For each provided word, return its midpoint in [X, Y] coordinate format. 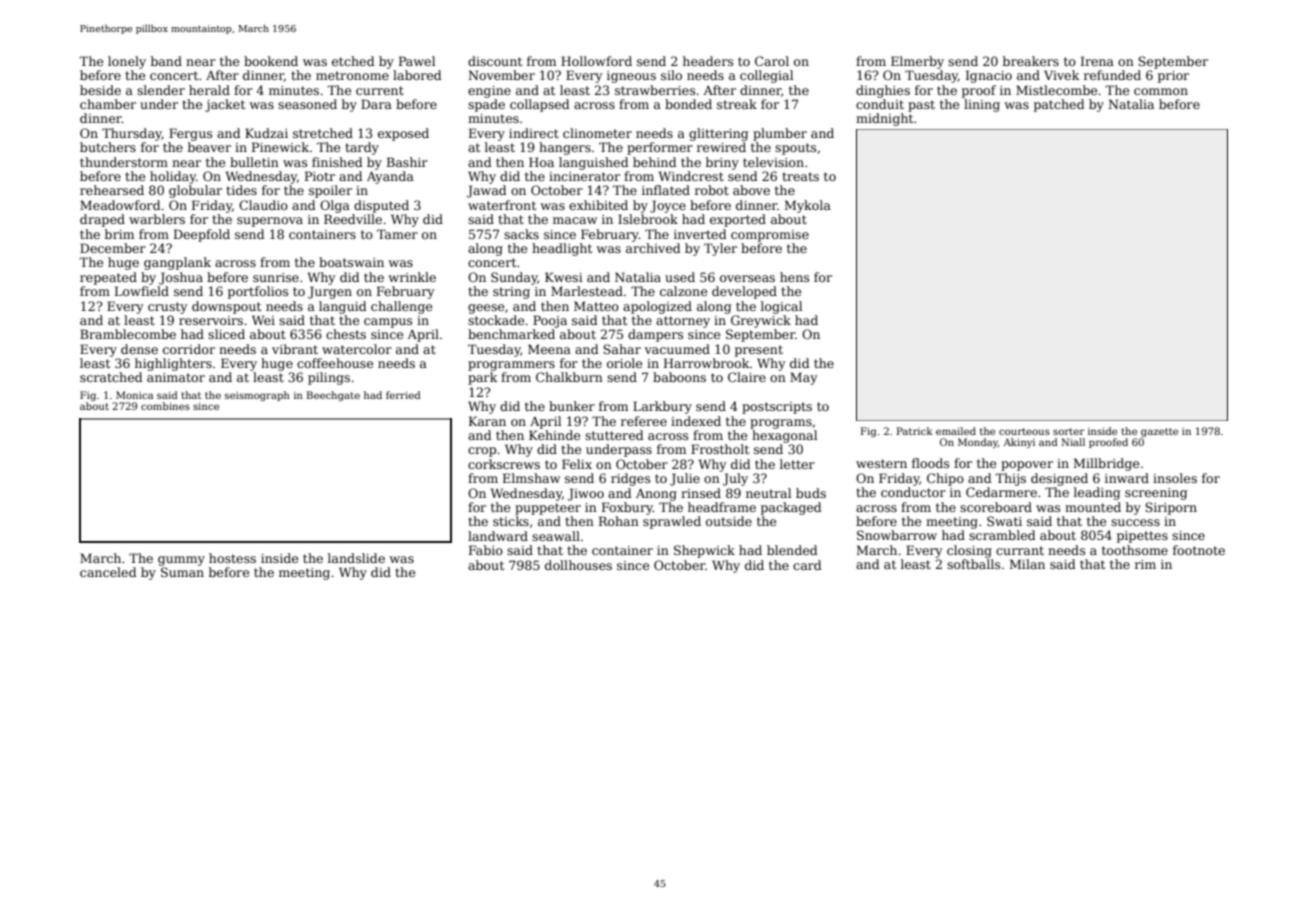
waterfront [502, 205]
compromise [770, 236]
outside [729, 521]
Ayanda [390, 177]
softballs [973, 564]
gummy [181, 561]
